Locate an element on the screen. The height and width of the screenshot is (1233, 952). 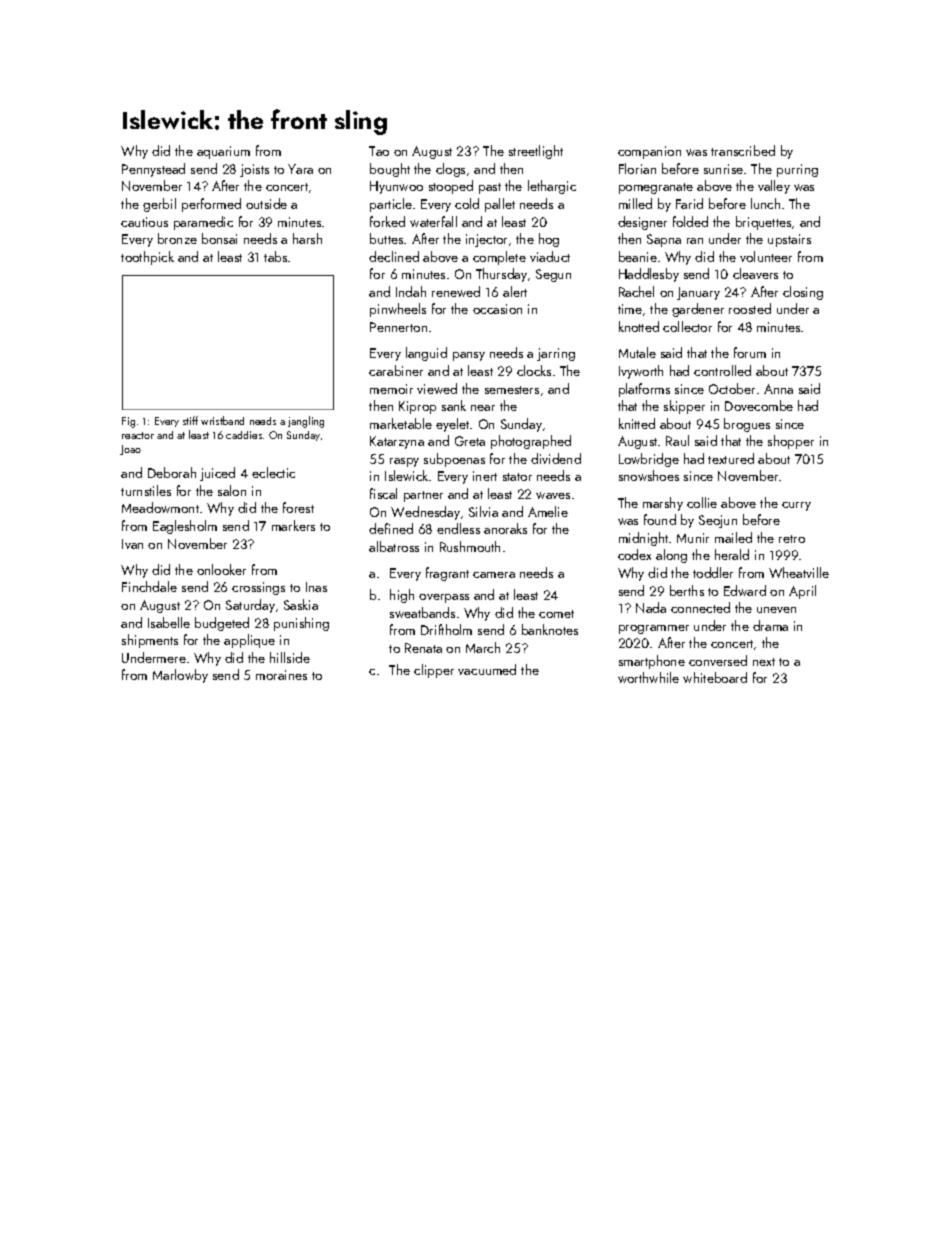
Meadowmont is located at coordinates (160, 507).
